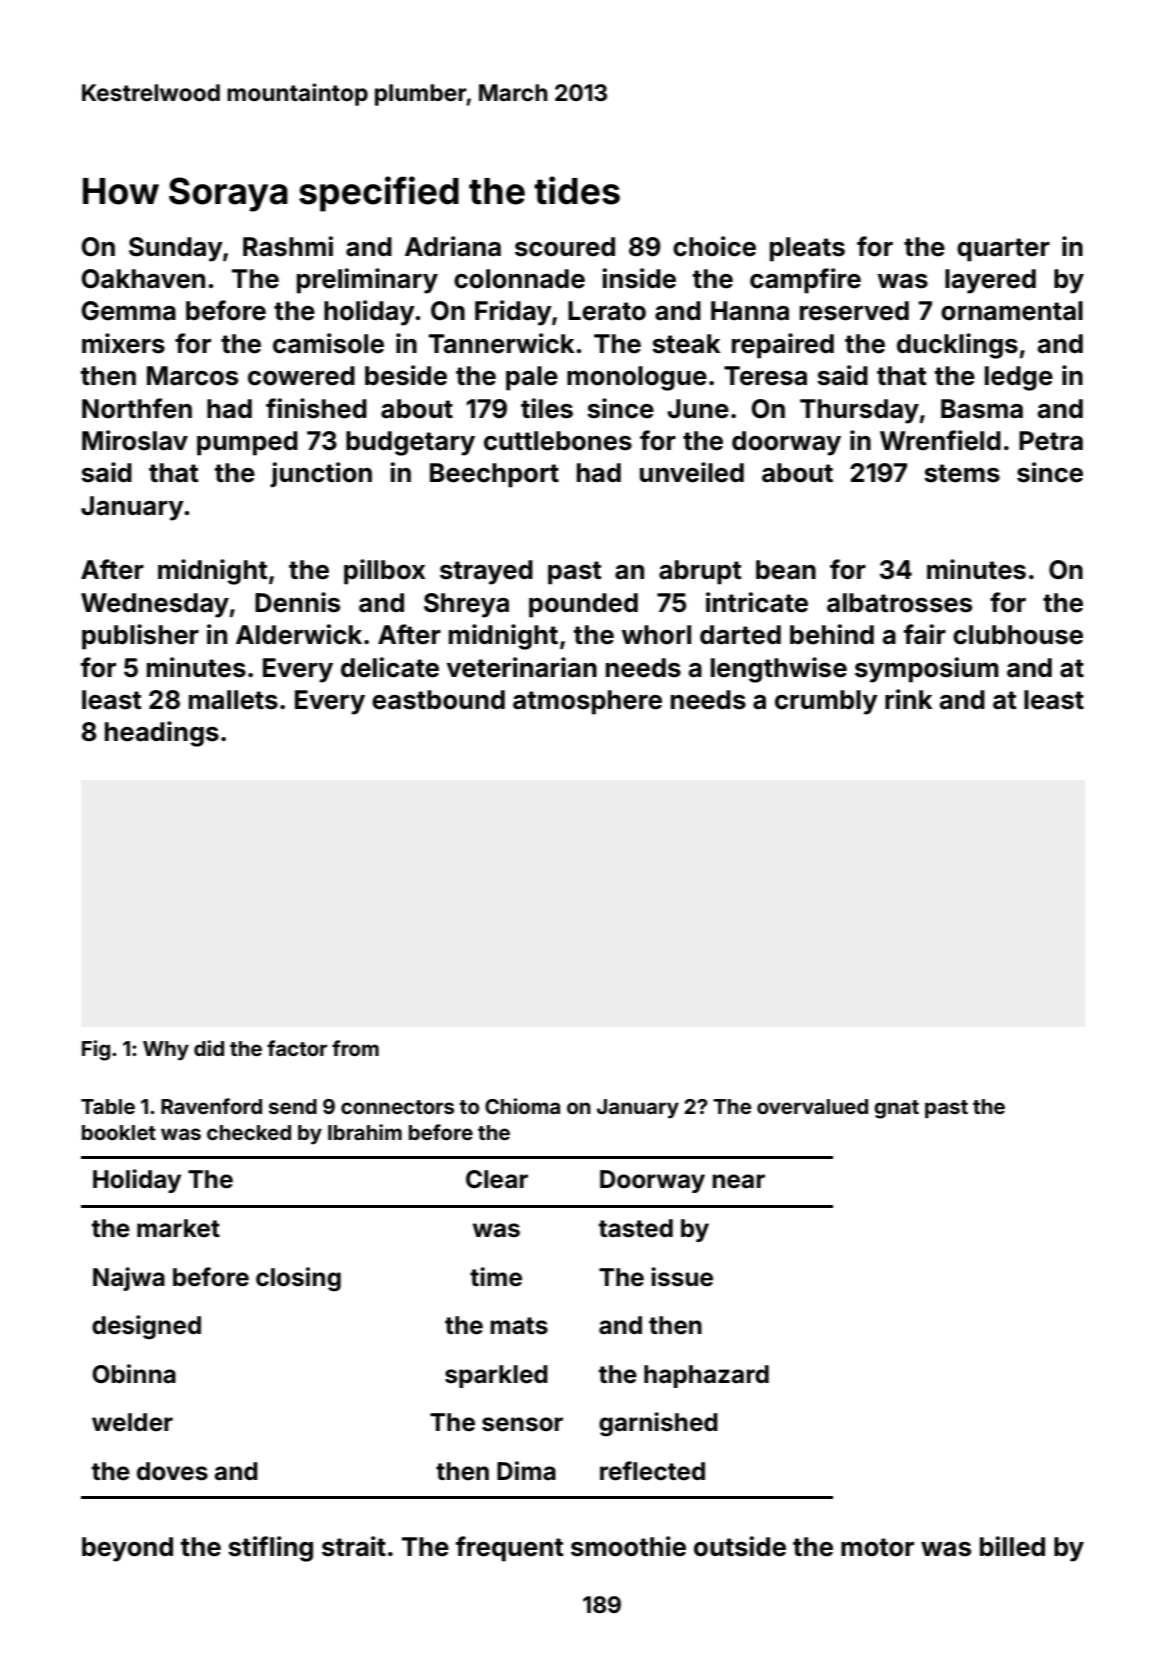 The image size is (1165, 1654). Describe the element at coordinates (172, 1471) in the document. I see `doves` at that location.
